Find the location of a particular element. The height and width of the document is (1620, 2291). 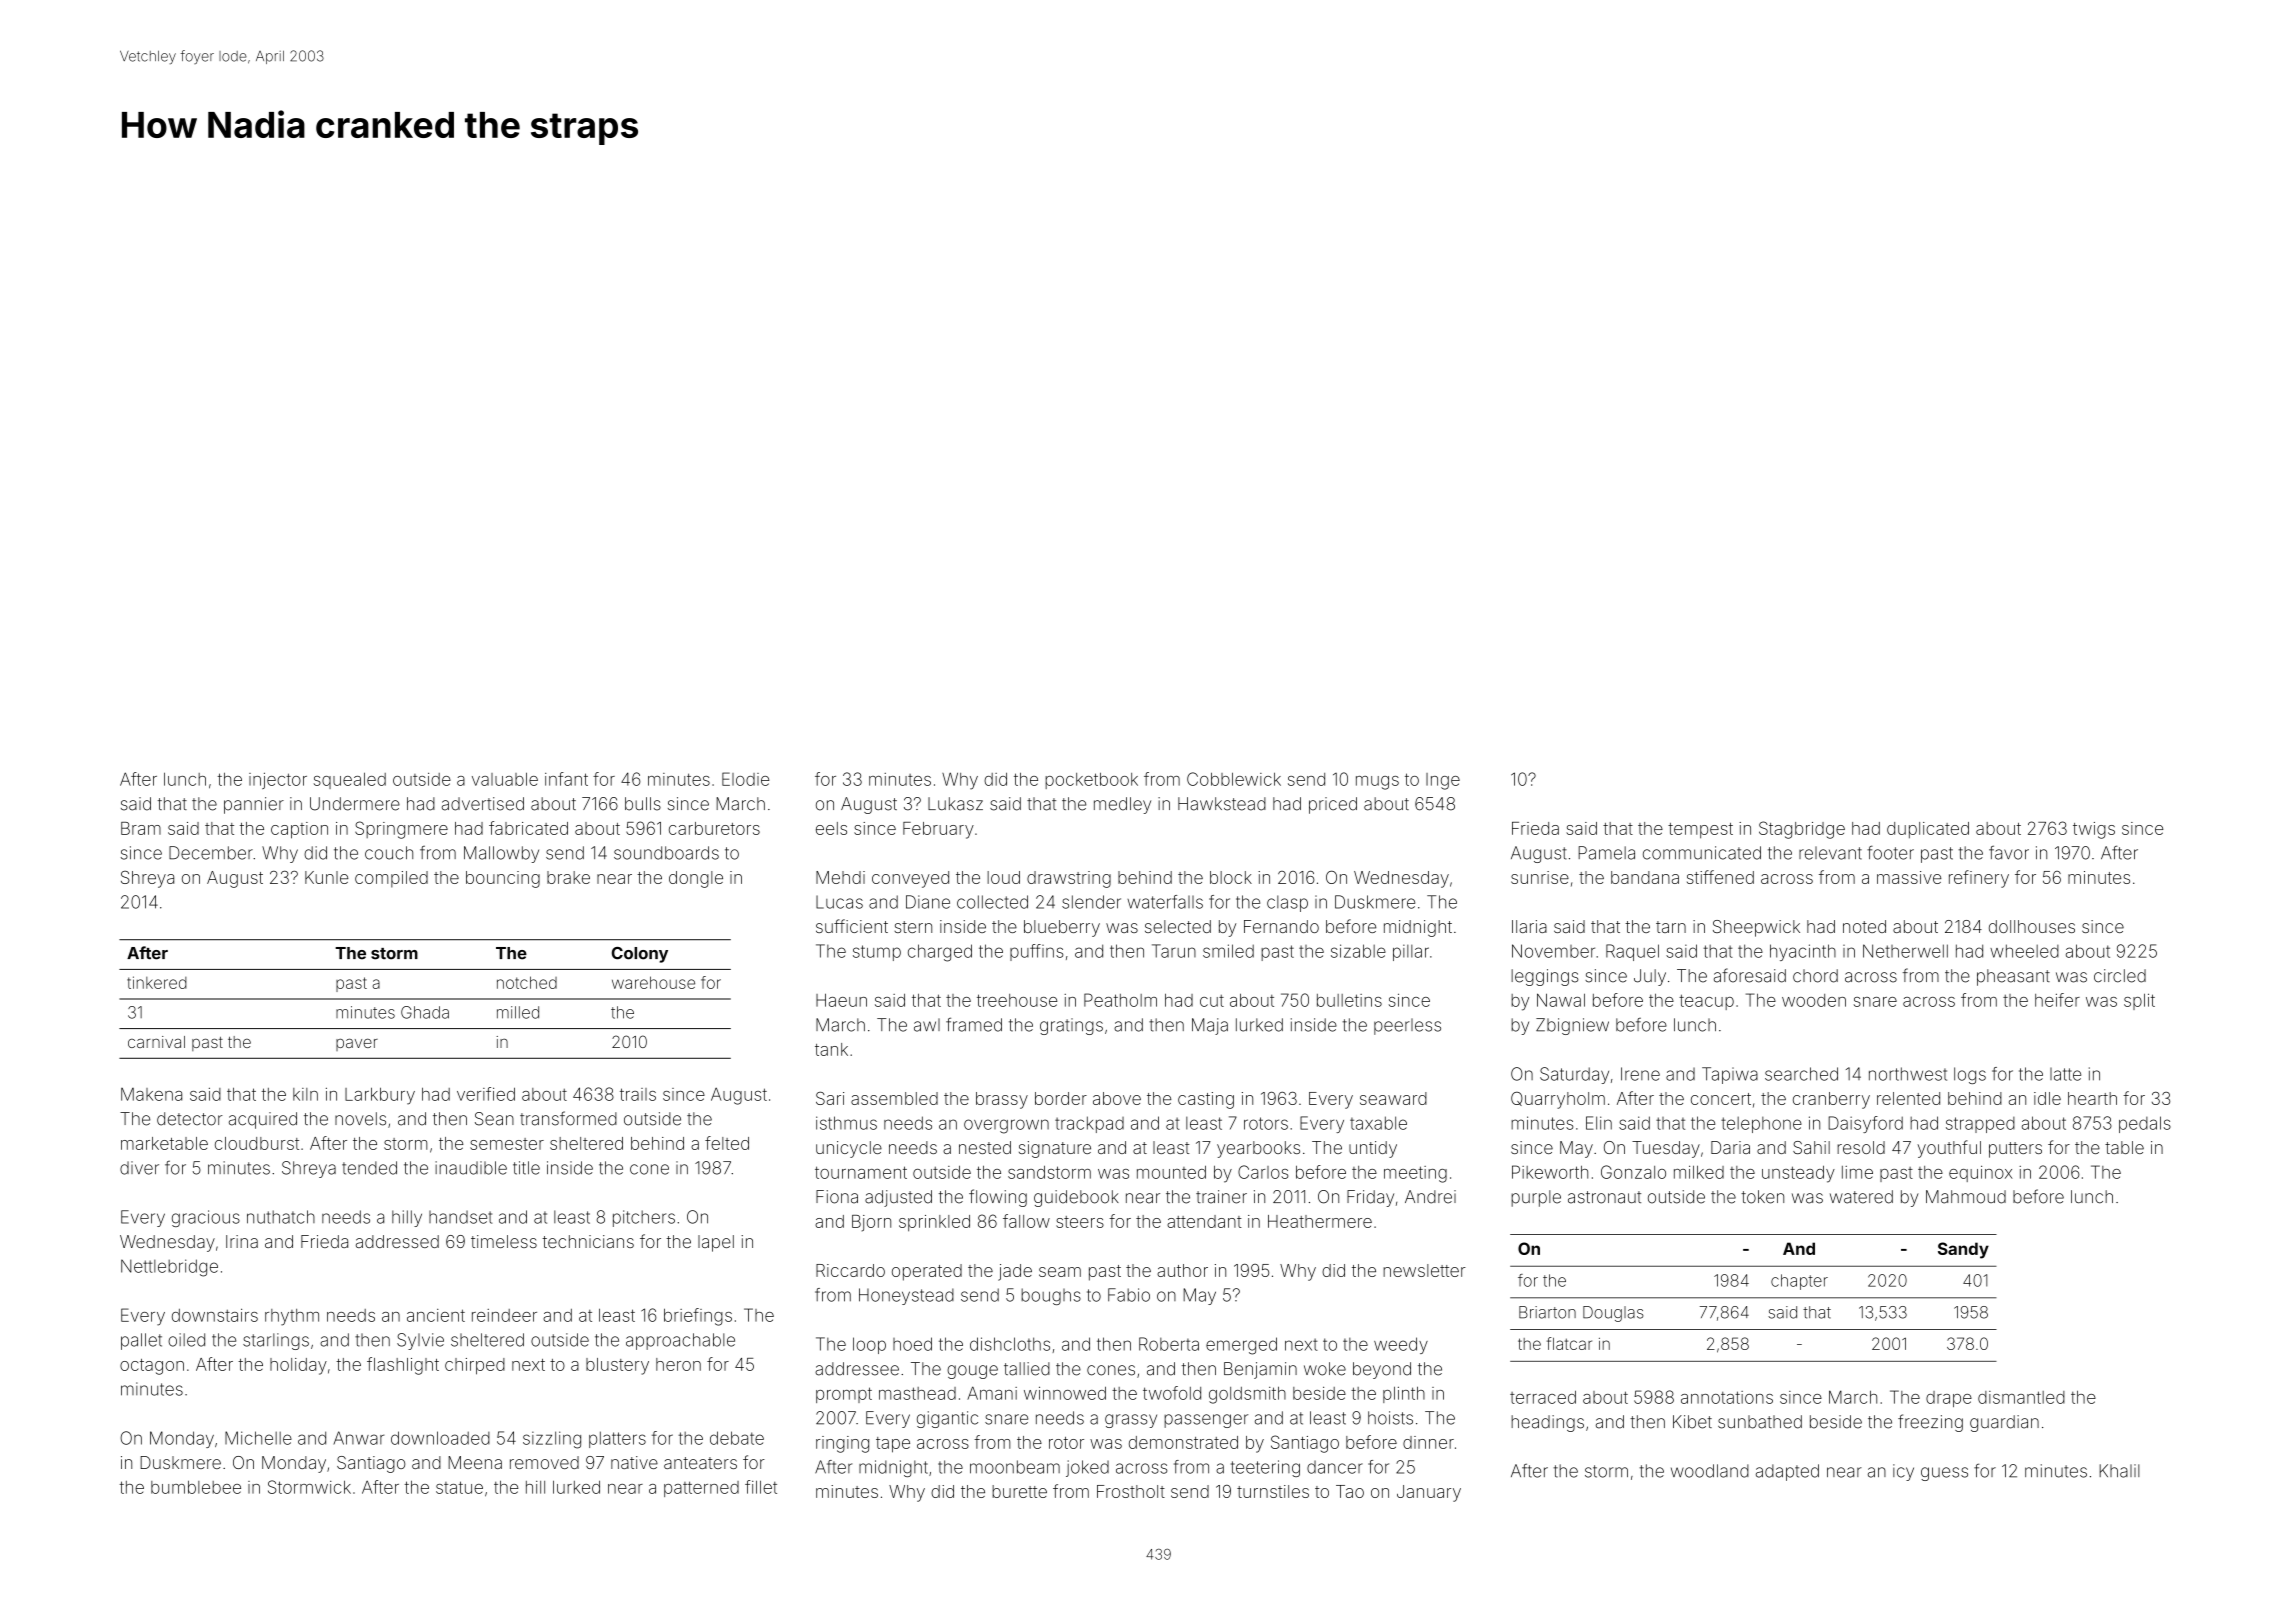

dishcloths is located at coordinates (1010, 1344).
